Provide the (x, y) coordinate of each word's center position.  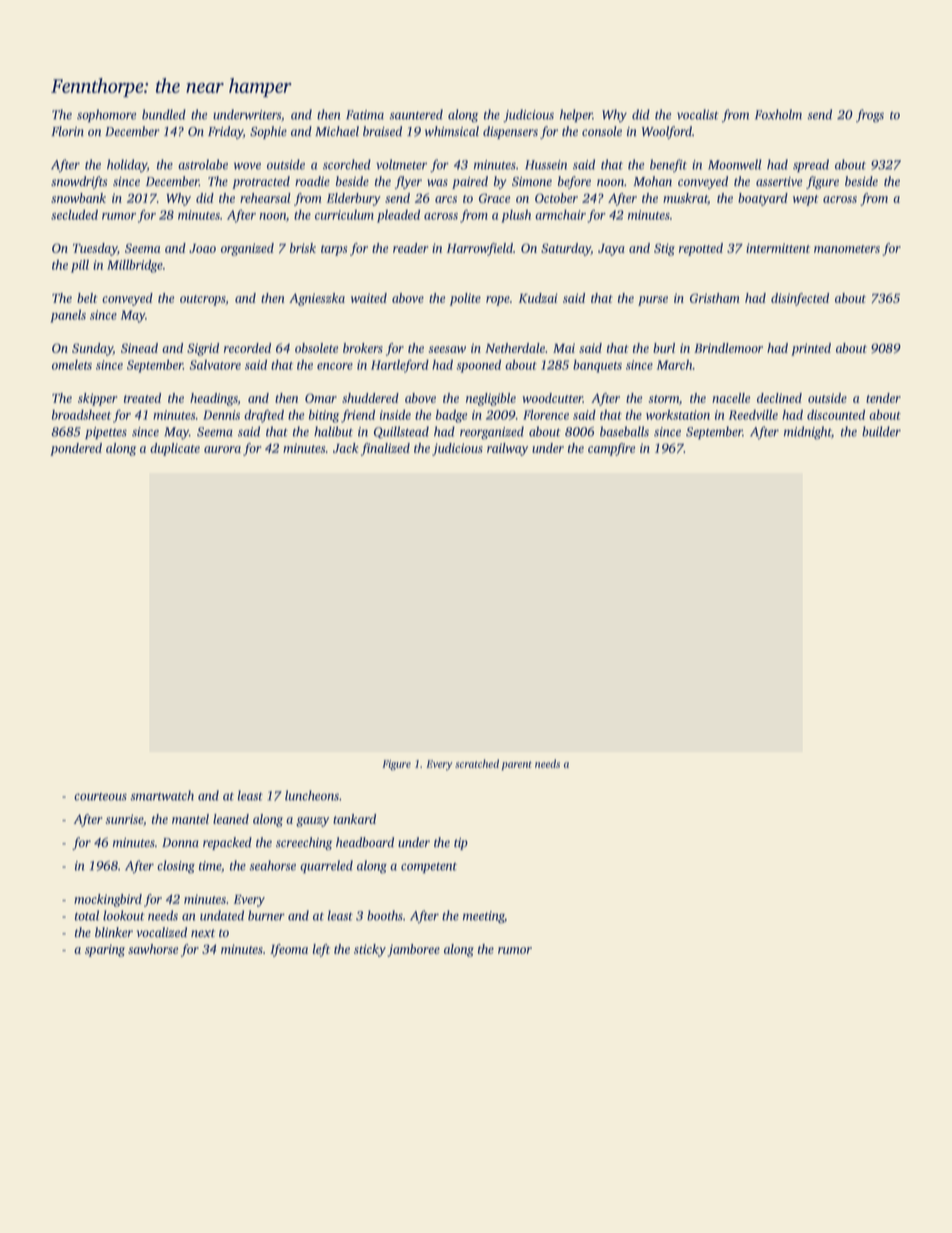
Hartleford (400, 366)
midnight (808, 433)
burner (266, 915)
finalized (385, 449)
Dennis (221, 415)
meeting (484, 917)
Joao (202, 248)
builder (881, 431)
